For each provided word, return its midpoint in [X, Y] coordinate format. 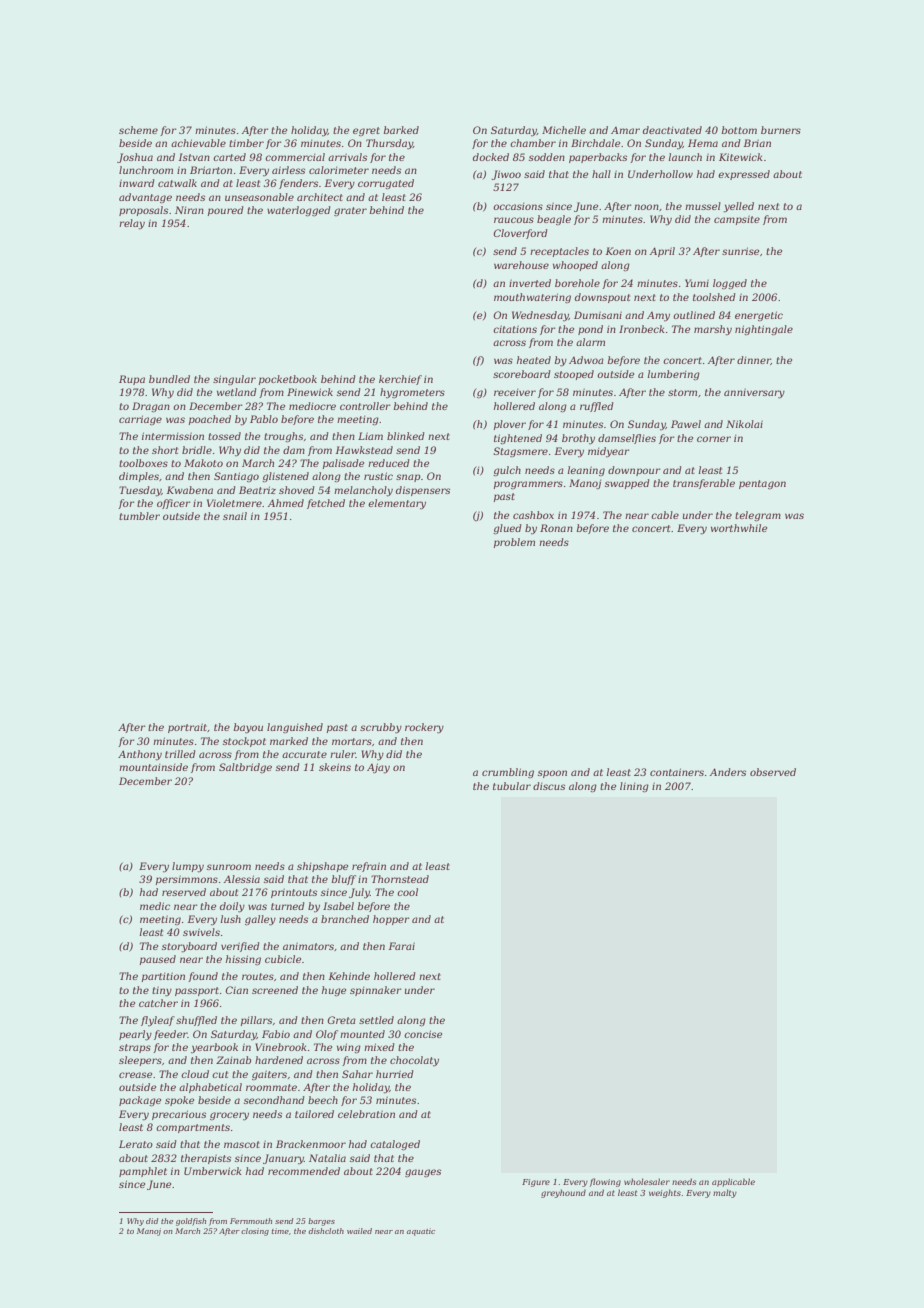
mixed [379, 1047]
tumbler [139, 516]
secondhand [274, 1100]
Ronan [556, 528]
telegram [758, 516]
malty [725, 1193]
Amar [625, 130]
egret [366, 131]
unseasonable [259, 197]
